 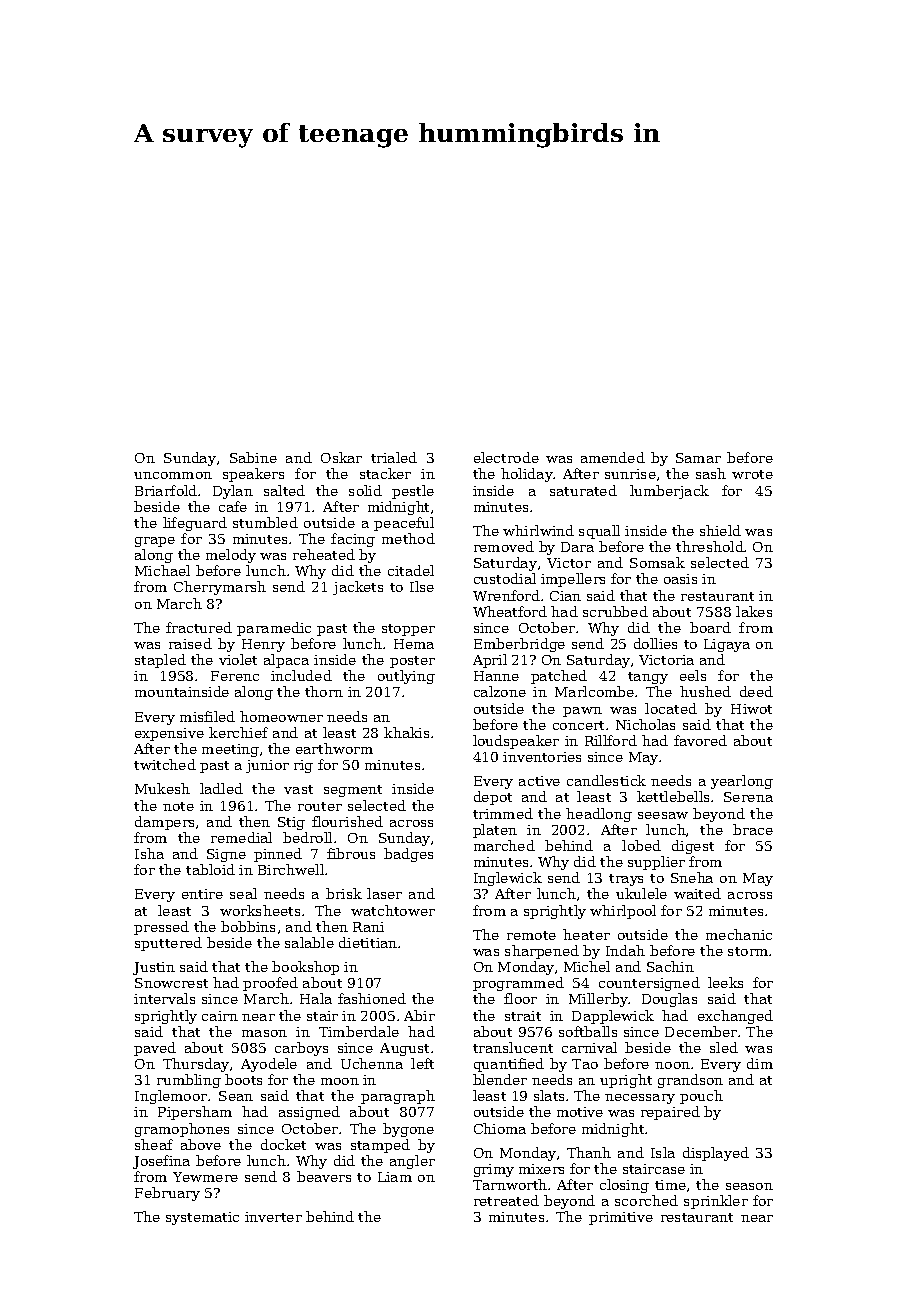 What do you see at coordinates (406, 732) in the image?
I see `khakis` at bounding box center [406, 732].
